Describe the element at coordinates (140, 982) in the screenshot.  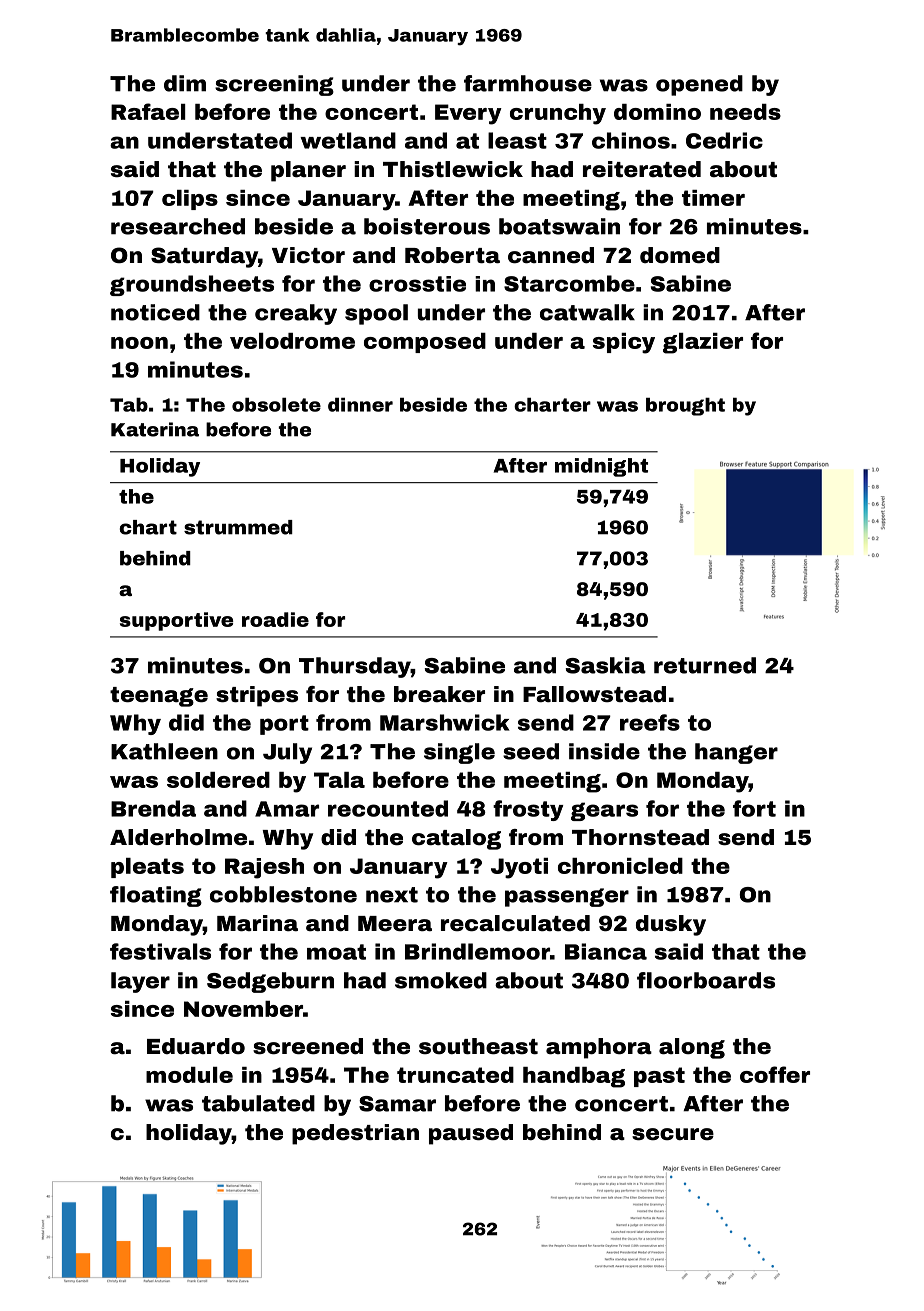
I see `layer` at that location.
